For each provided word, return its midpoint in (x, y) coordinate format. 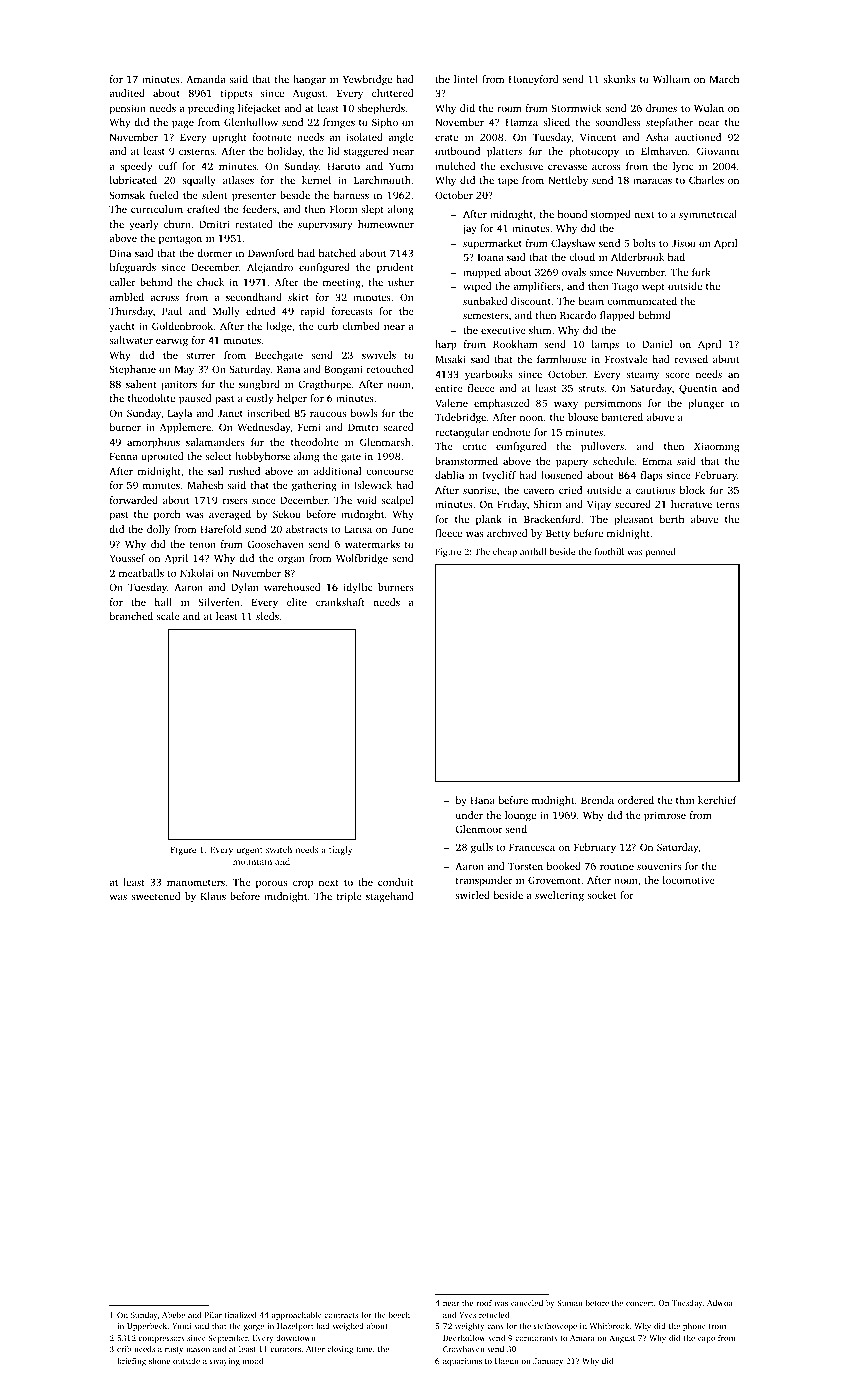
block (692, 490)
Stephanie (132, 370)
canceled (527, 1303)
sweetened (155, 896)
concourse (390, 472)
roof (484, 1303)
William (671, 79)
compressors (161, 1340)
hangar (309, 80)
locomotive (689, 880)
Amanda (205, 79)
